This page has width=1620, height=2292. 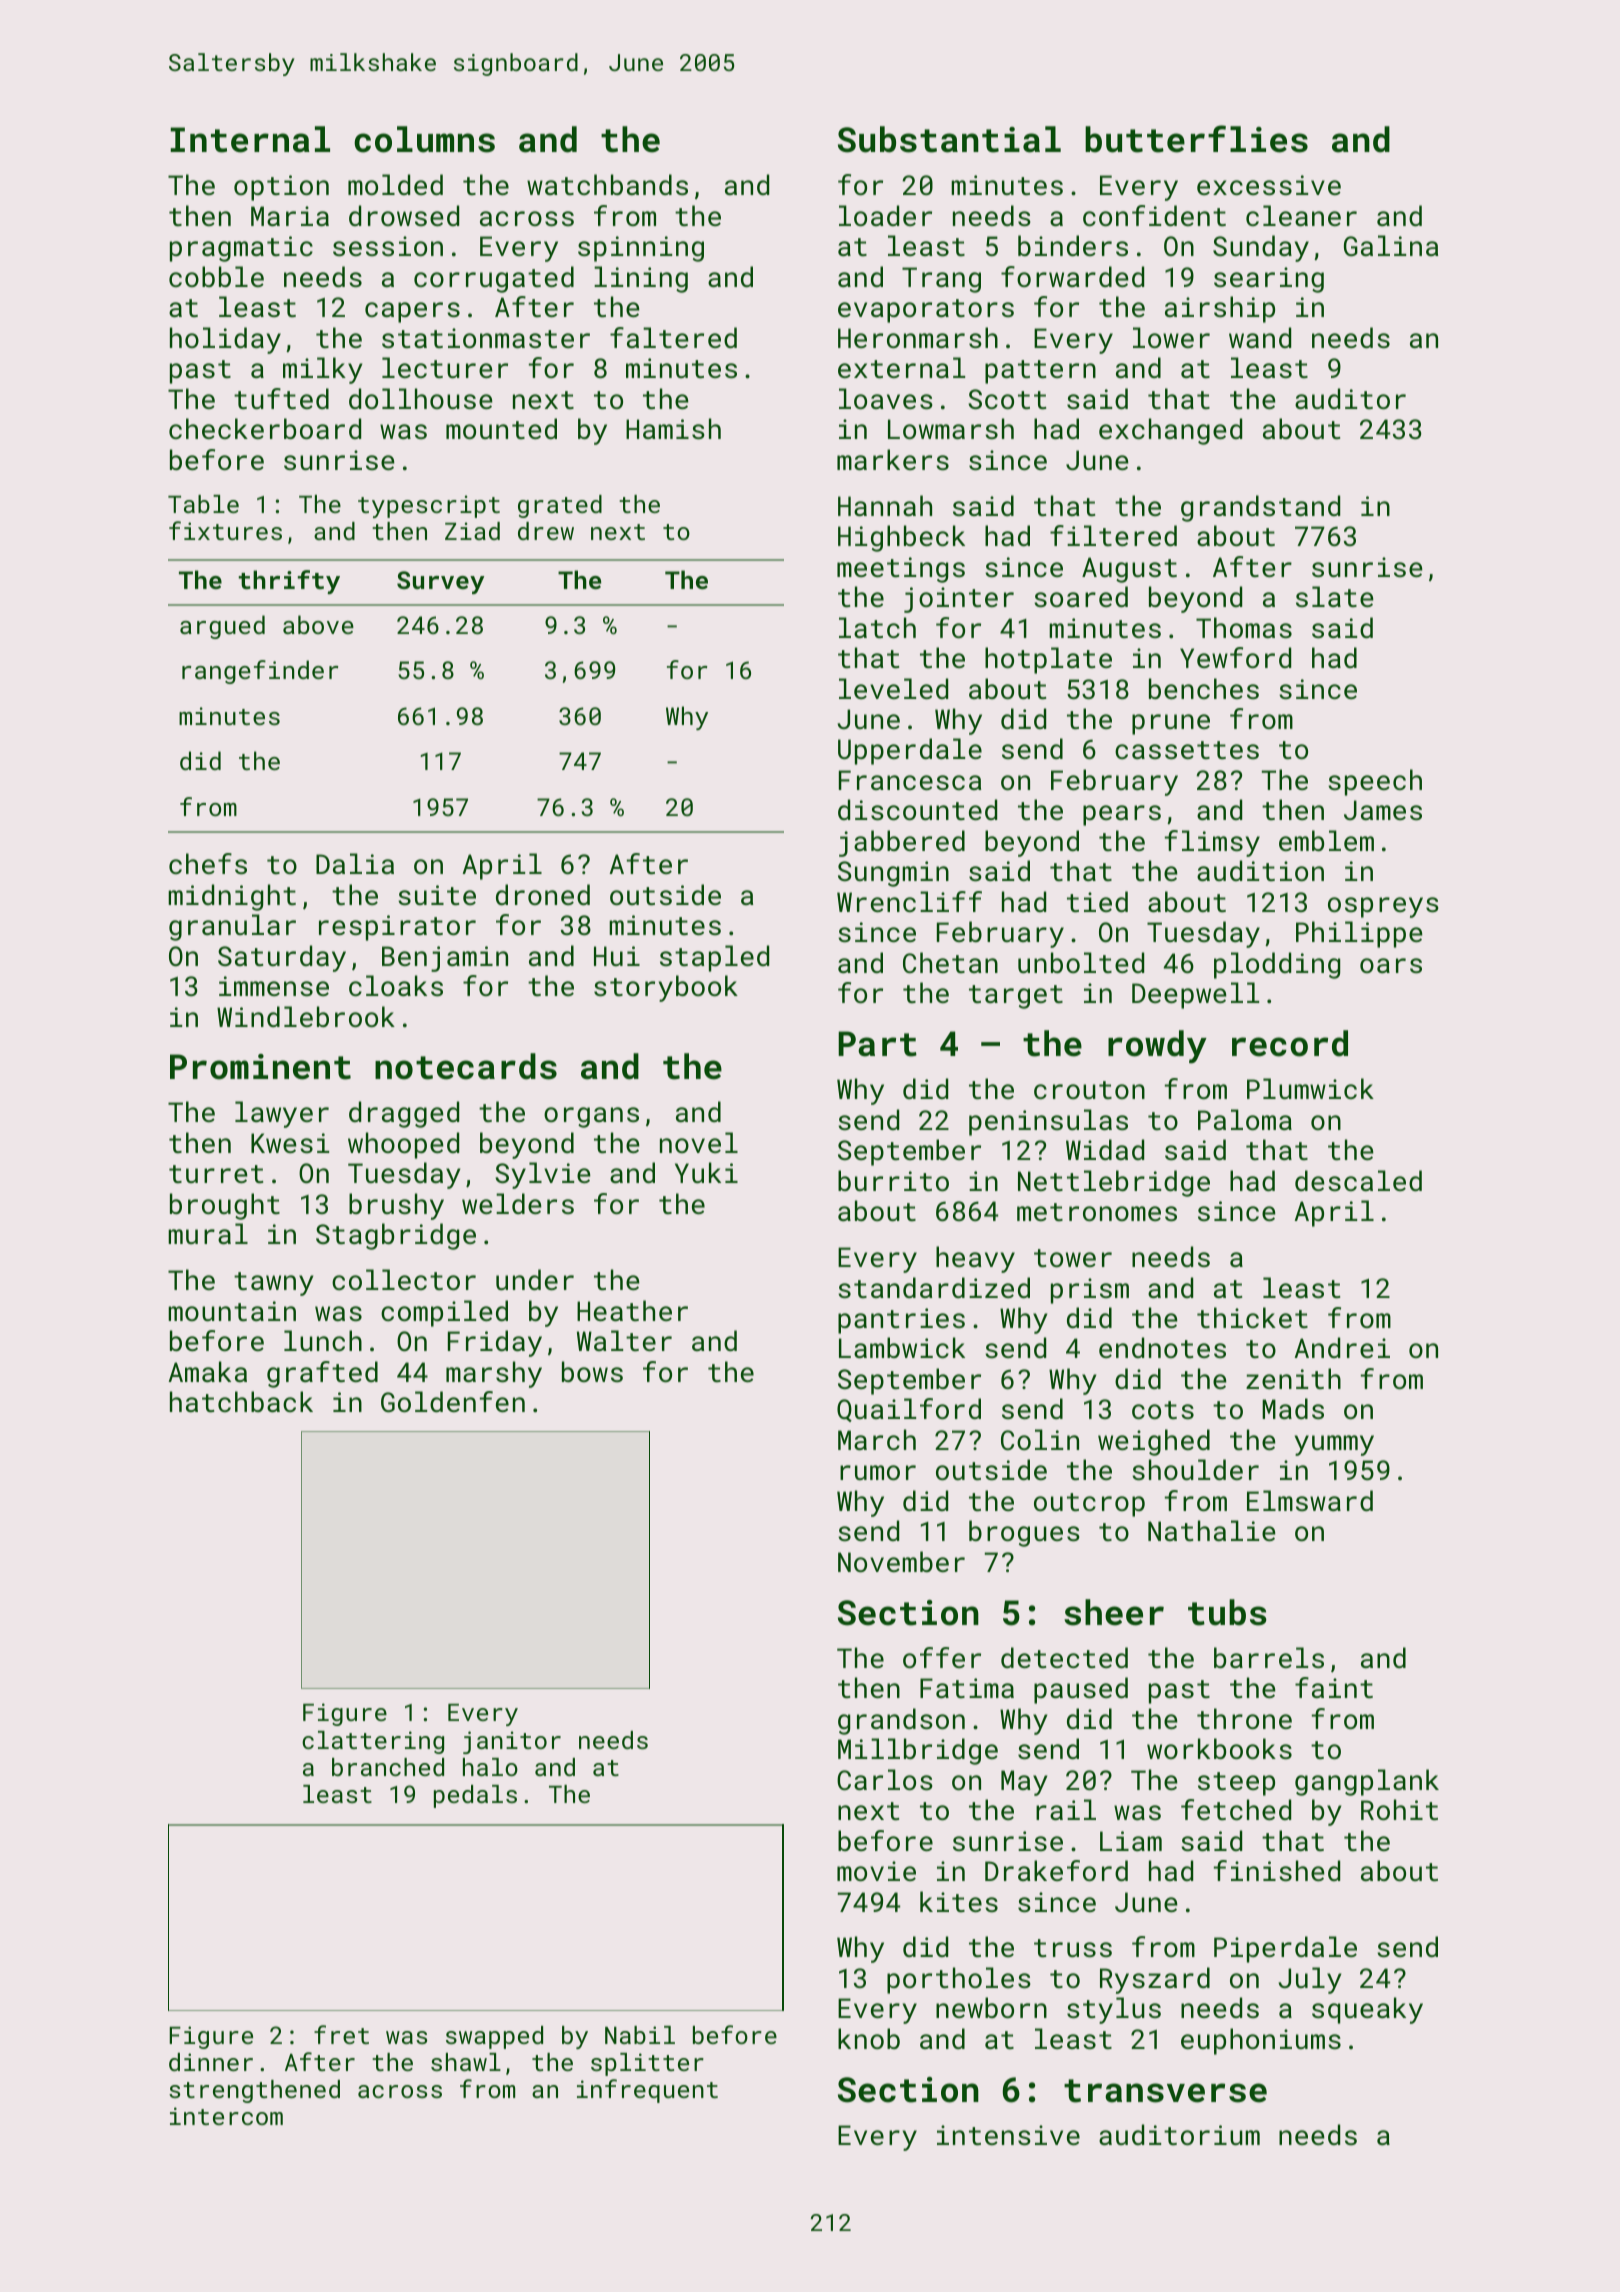 What do you see at coordinates (1310, 1088) in the page?
I see `Plumwick` at bounding box center [1310, 1088].
